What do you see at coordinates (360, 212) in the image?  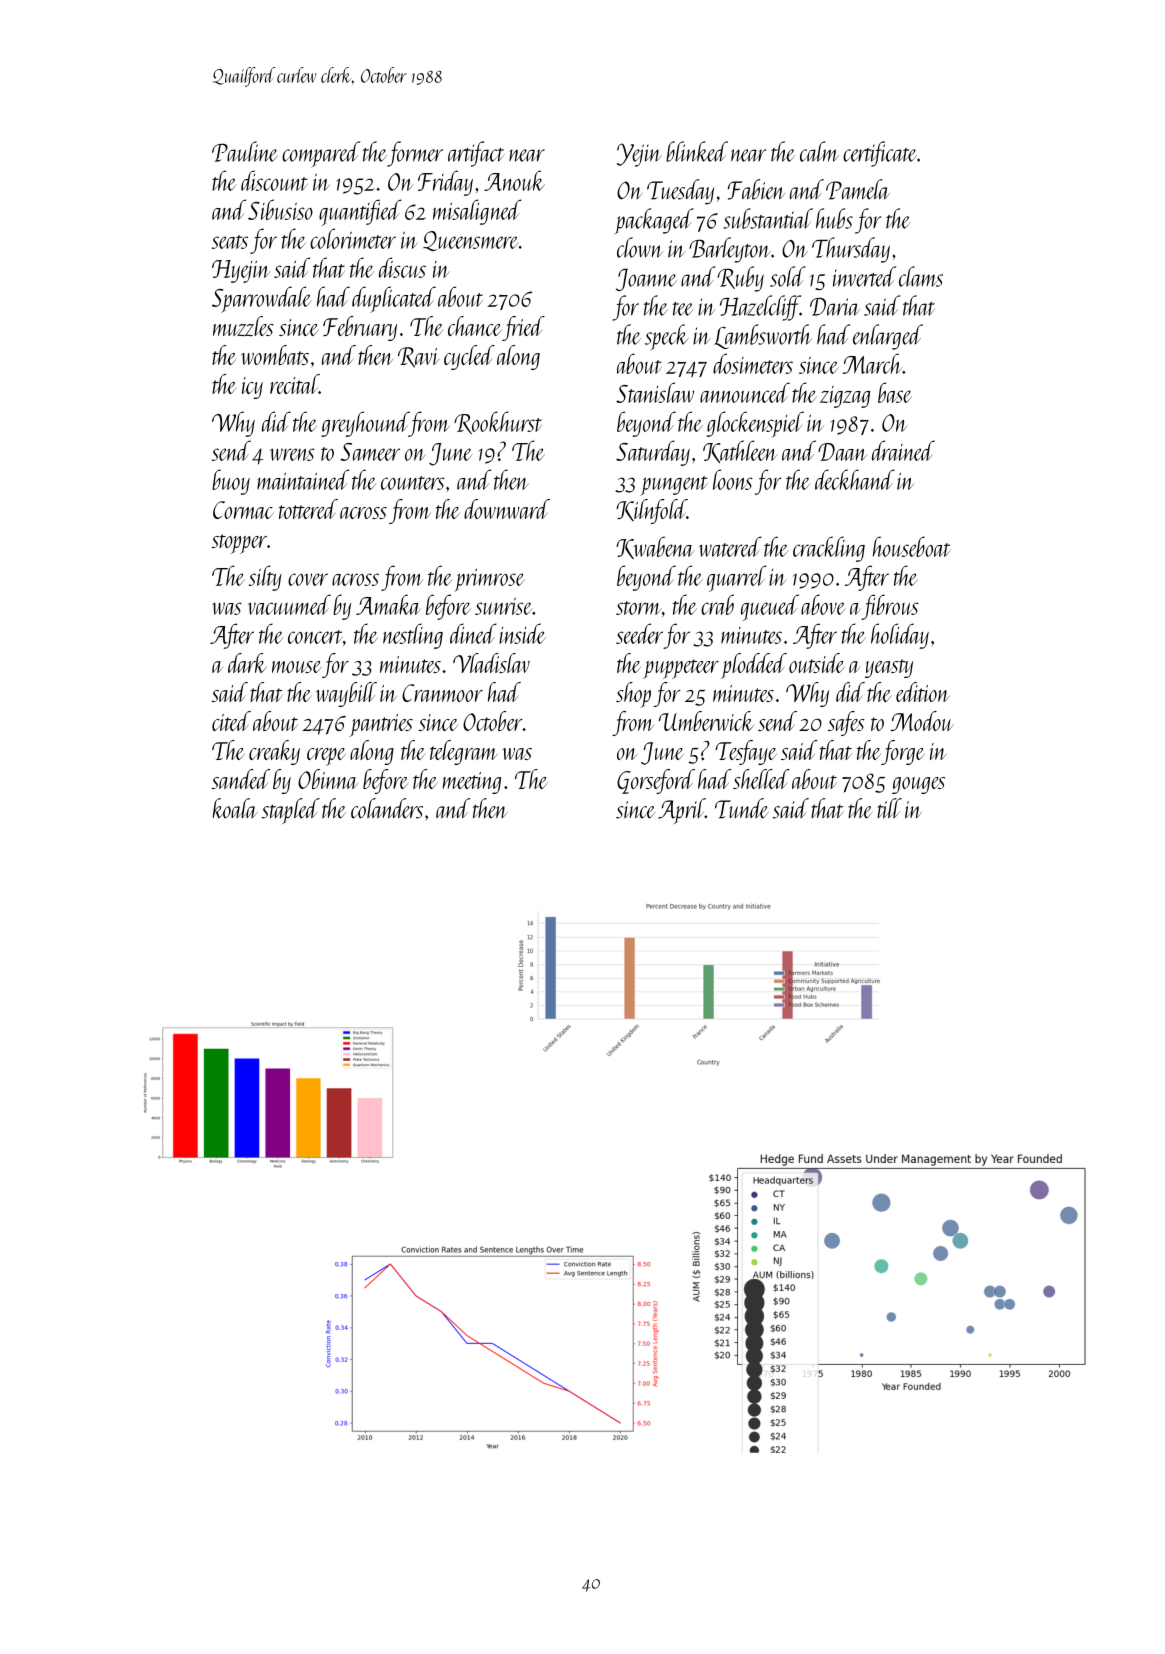 I see `quantified` at bounding box center [360, 212].
